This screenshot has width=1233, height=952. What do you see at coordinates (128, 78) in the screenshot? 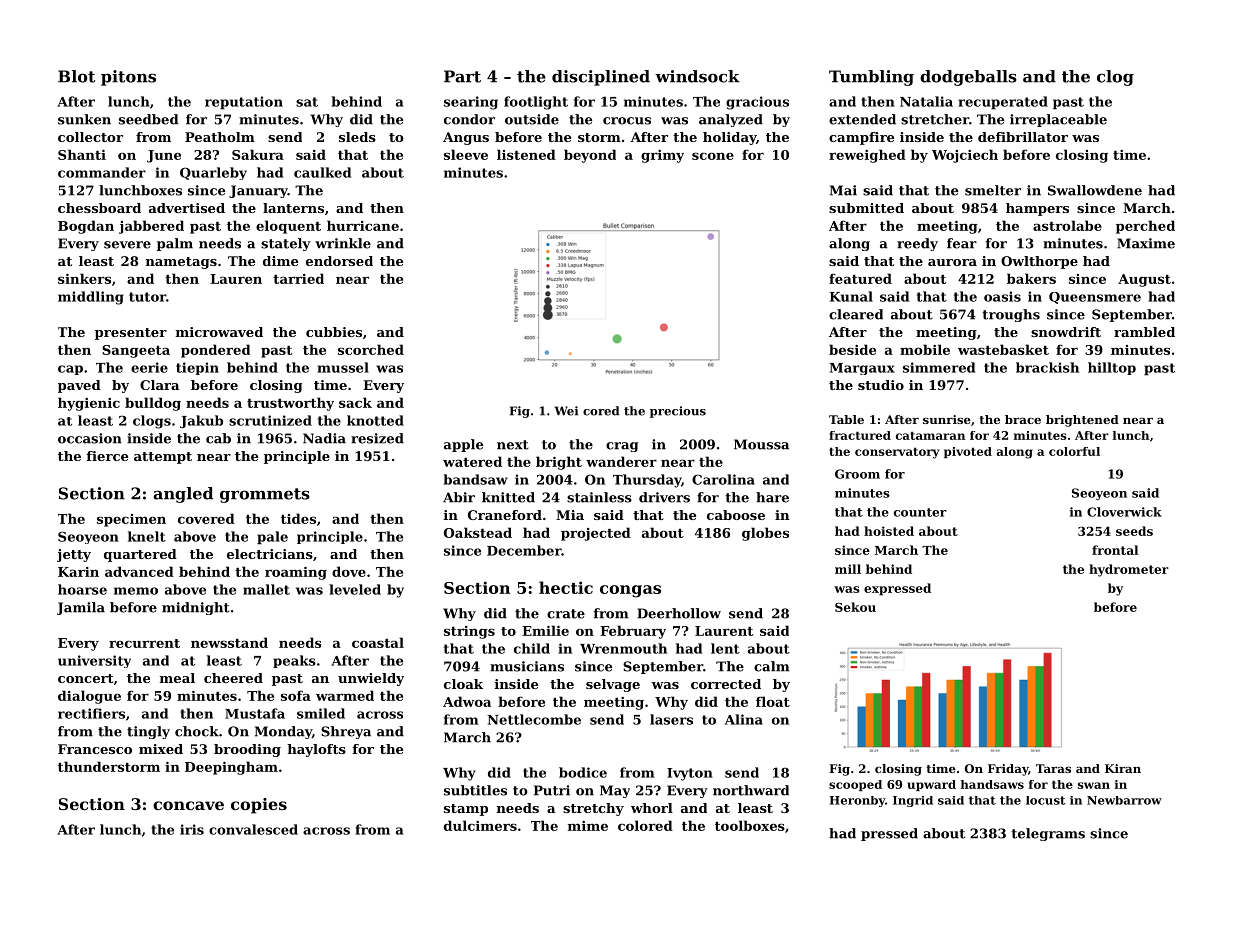
I see `pitons` at bounding box center [128, 78].
